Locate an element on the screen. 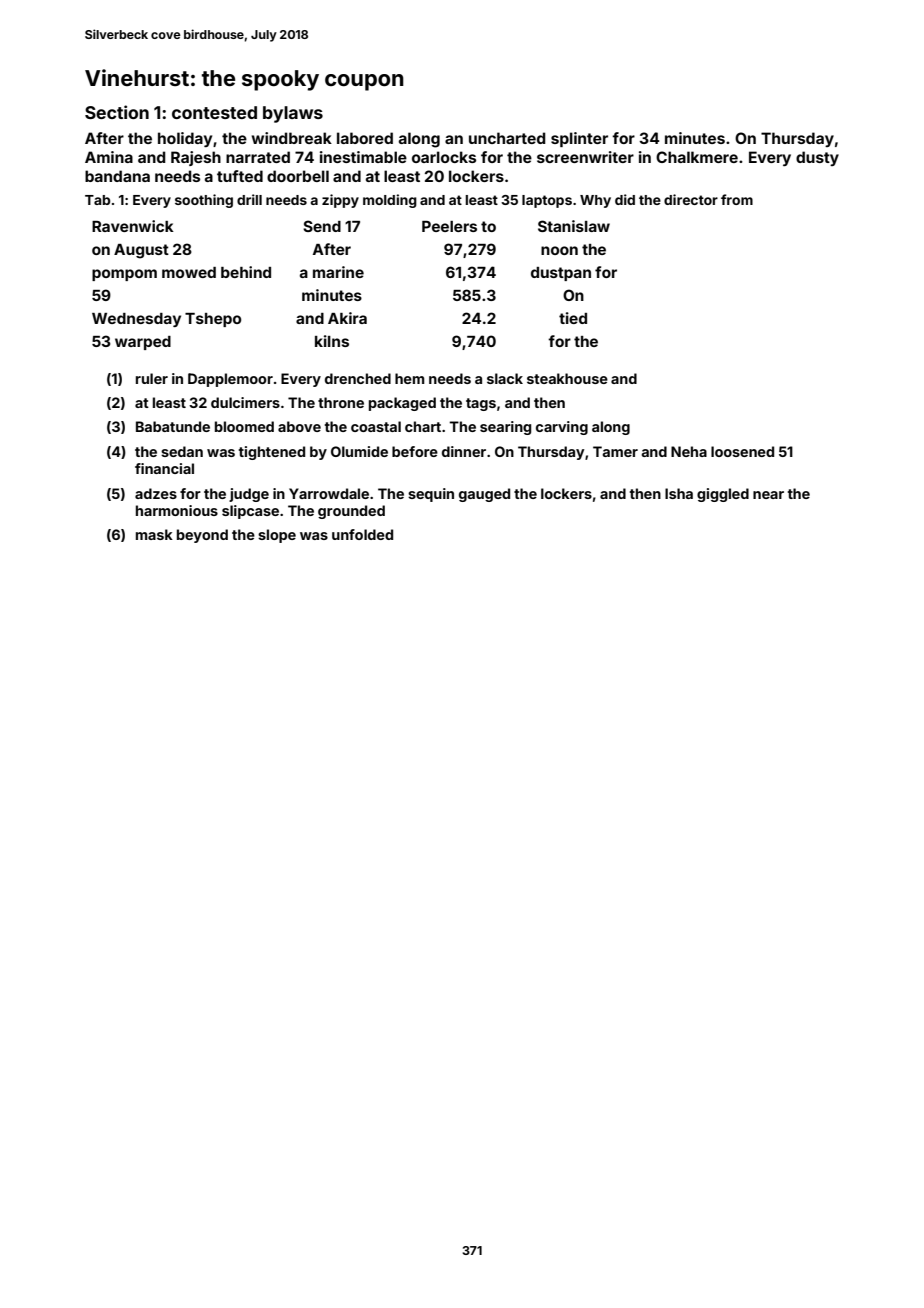 The width and height of the screenshot is (924, 1308). steakhouse is located at coordinates (567, 378).
